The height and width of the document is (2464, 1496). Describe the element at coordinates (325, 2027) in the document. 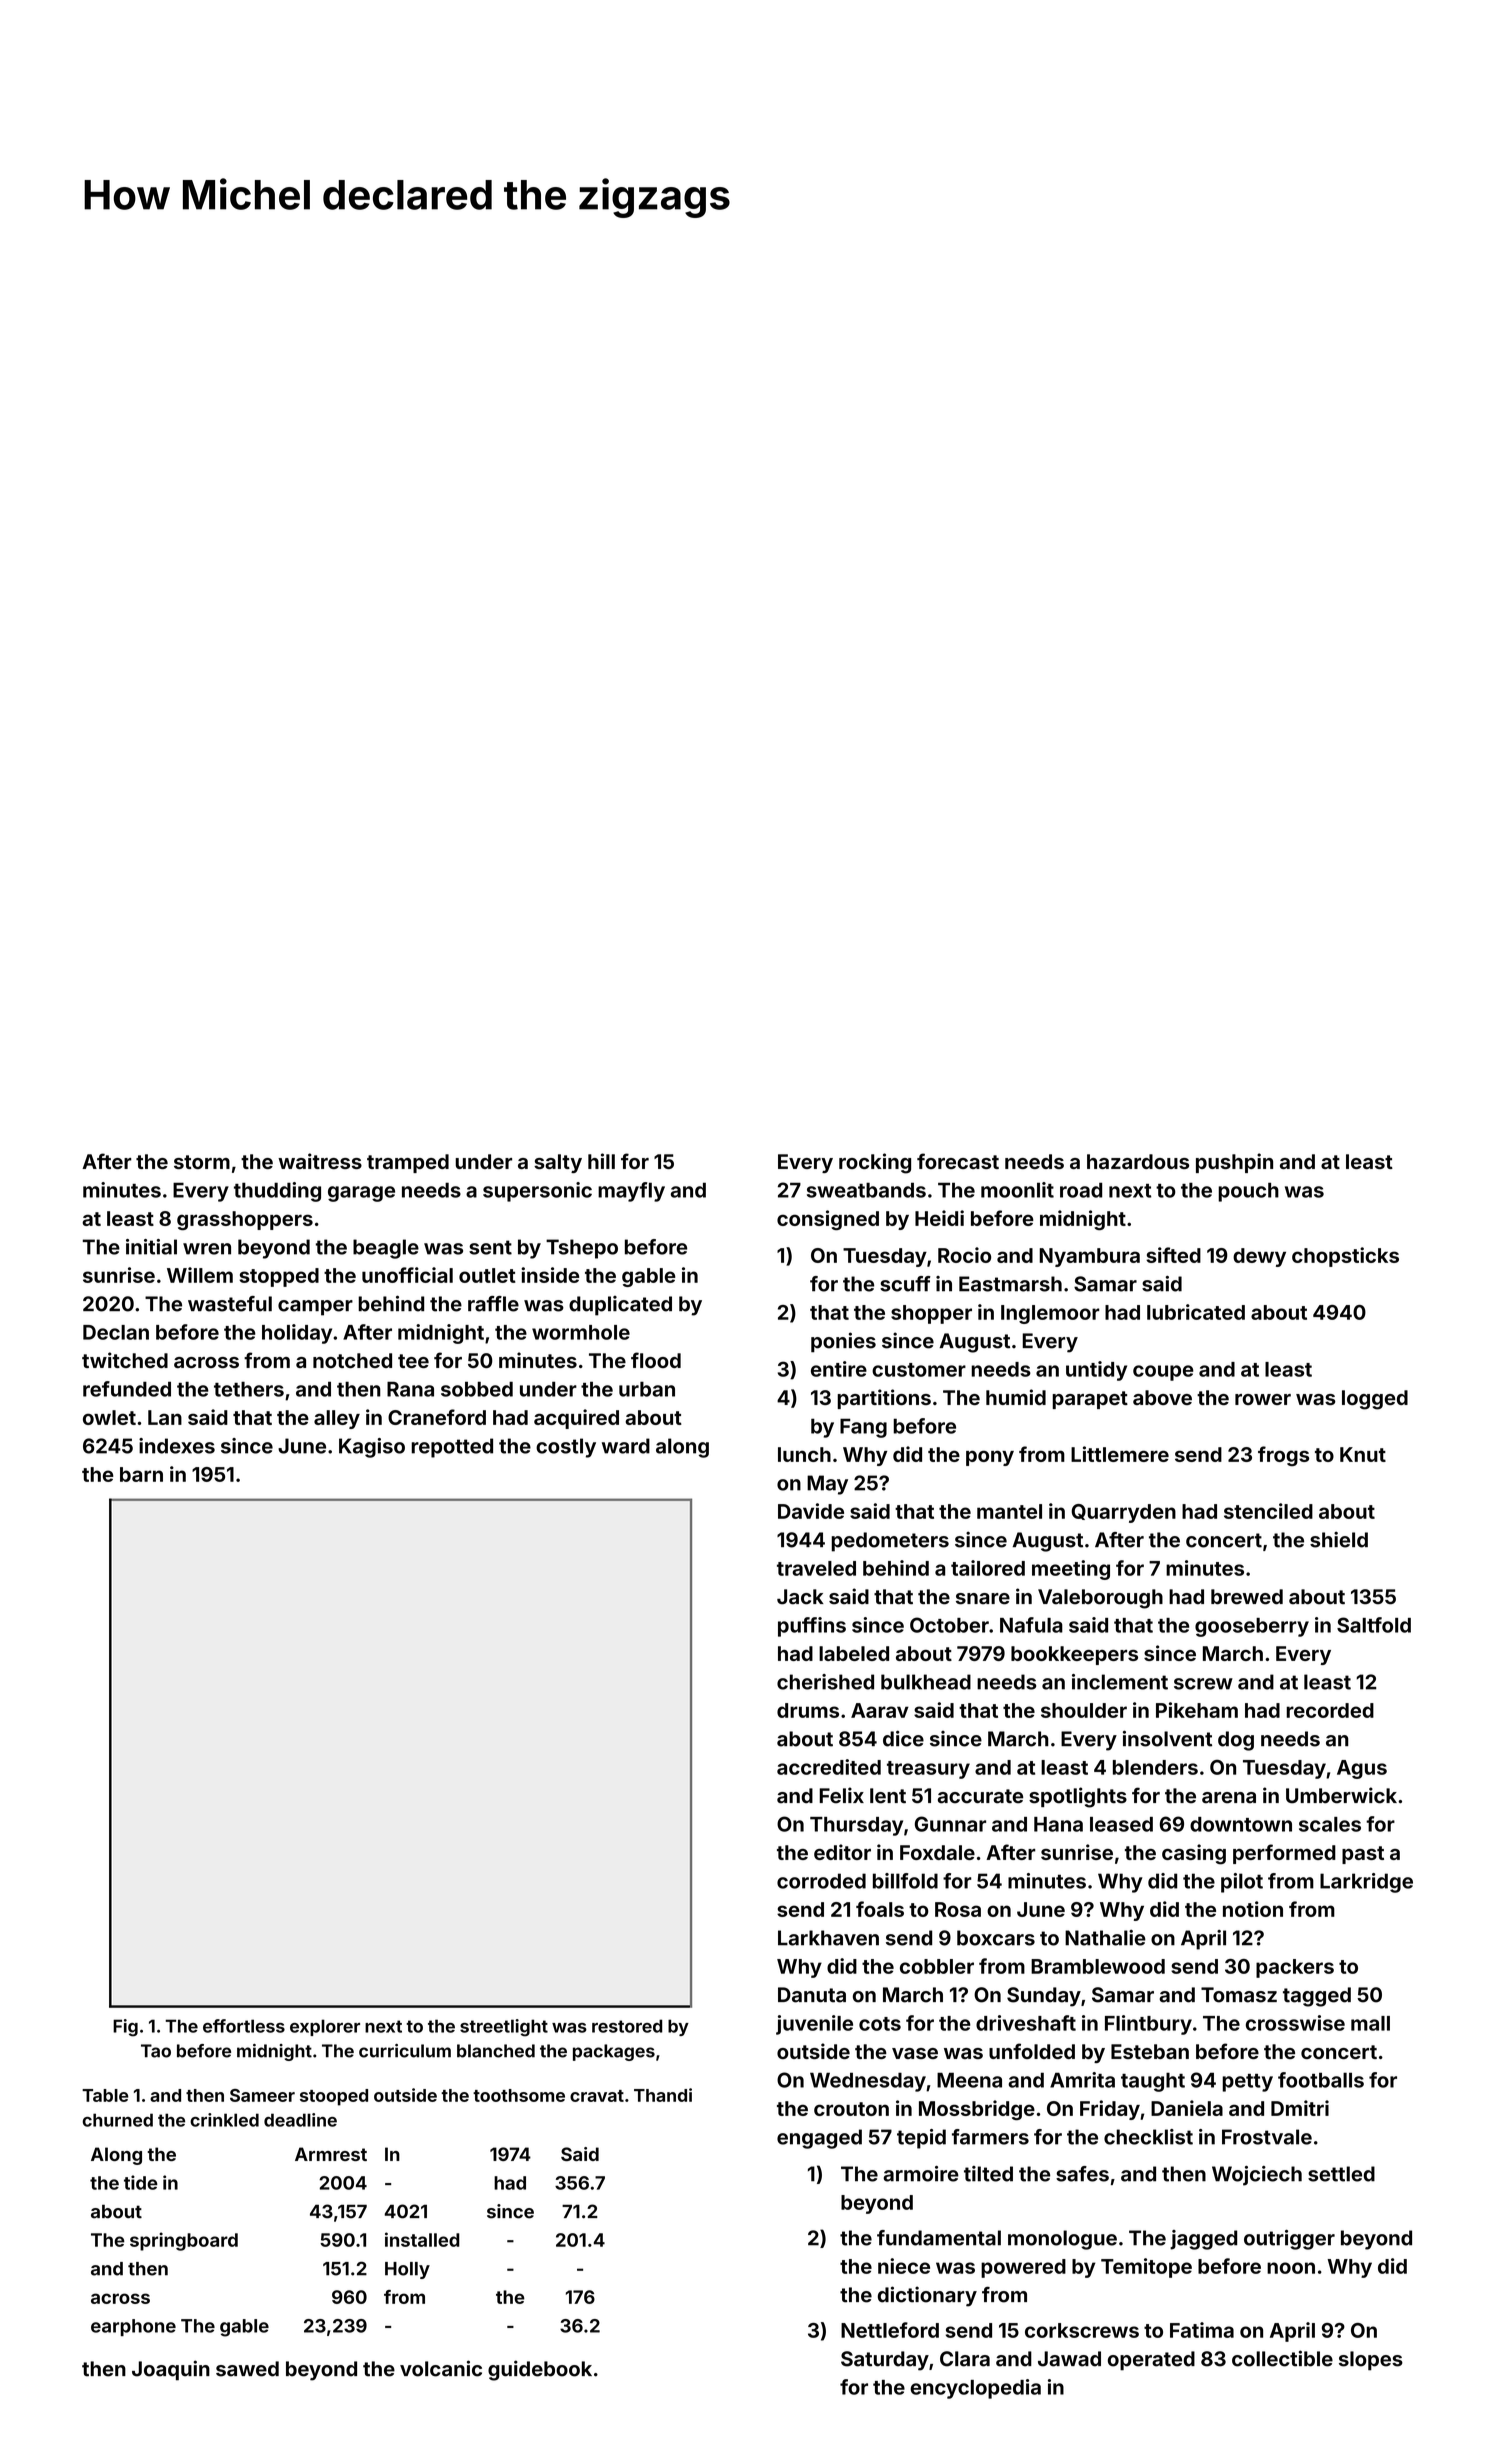

I see `explorer` at that location.
